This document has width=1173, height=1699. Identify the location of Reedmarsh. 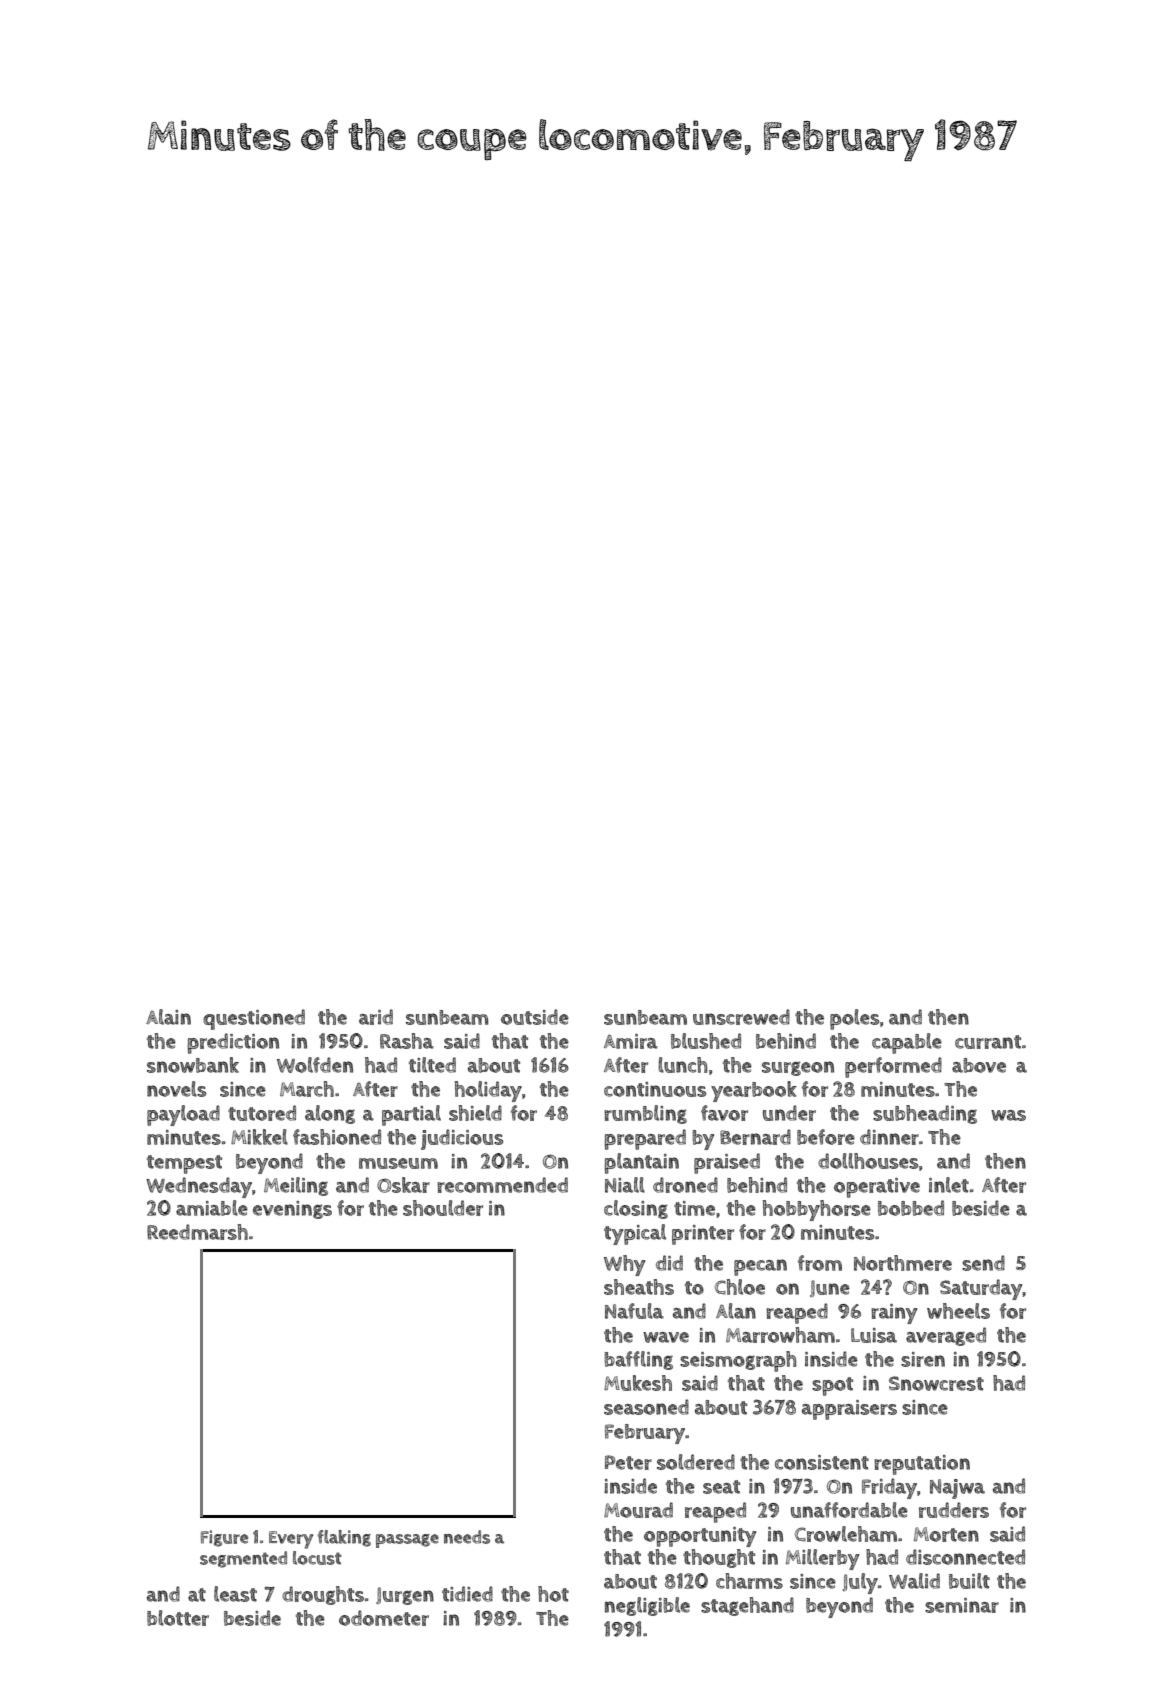
(197, 1232).
